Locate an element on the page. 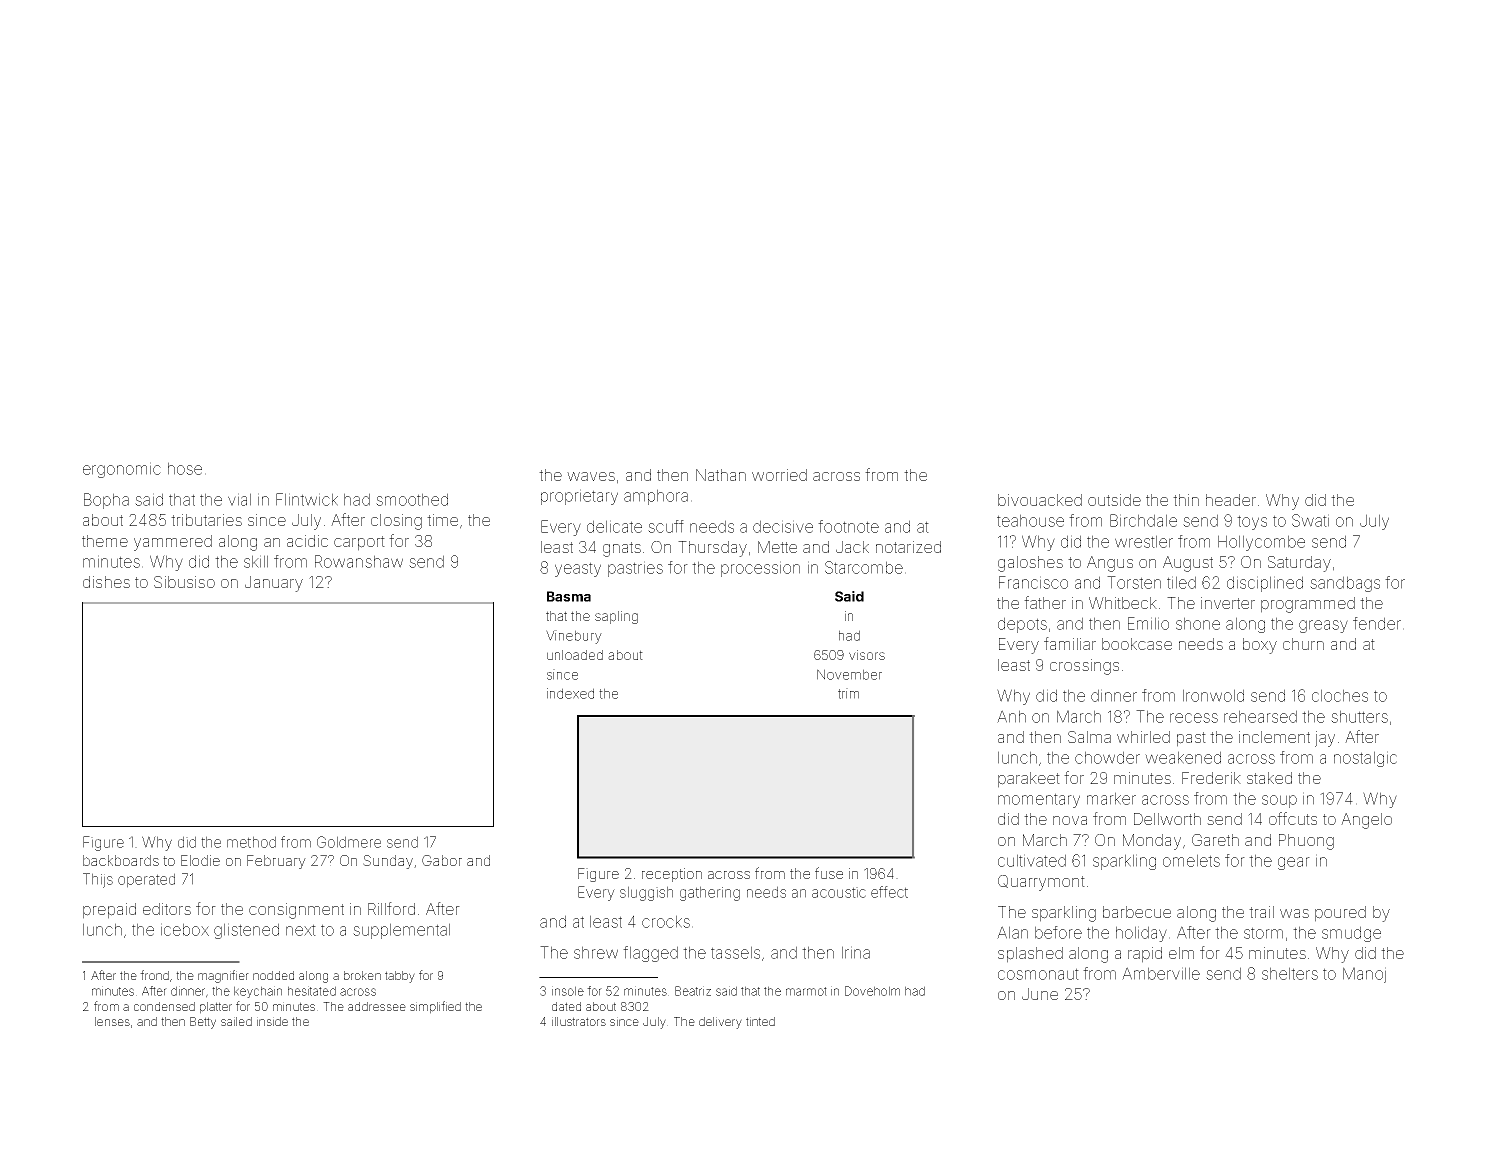  November is located at coordinates (849, 674).
